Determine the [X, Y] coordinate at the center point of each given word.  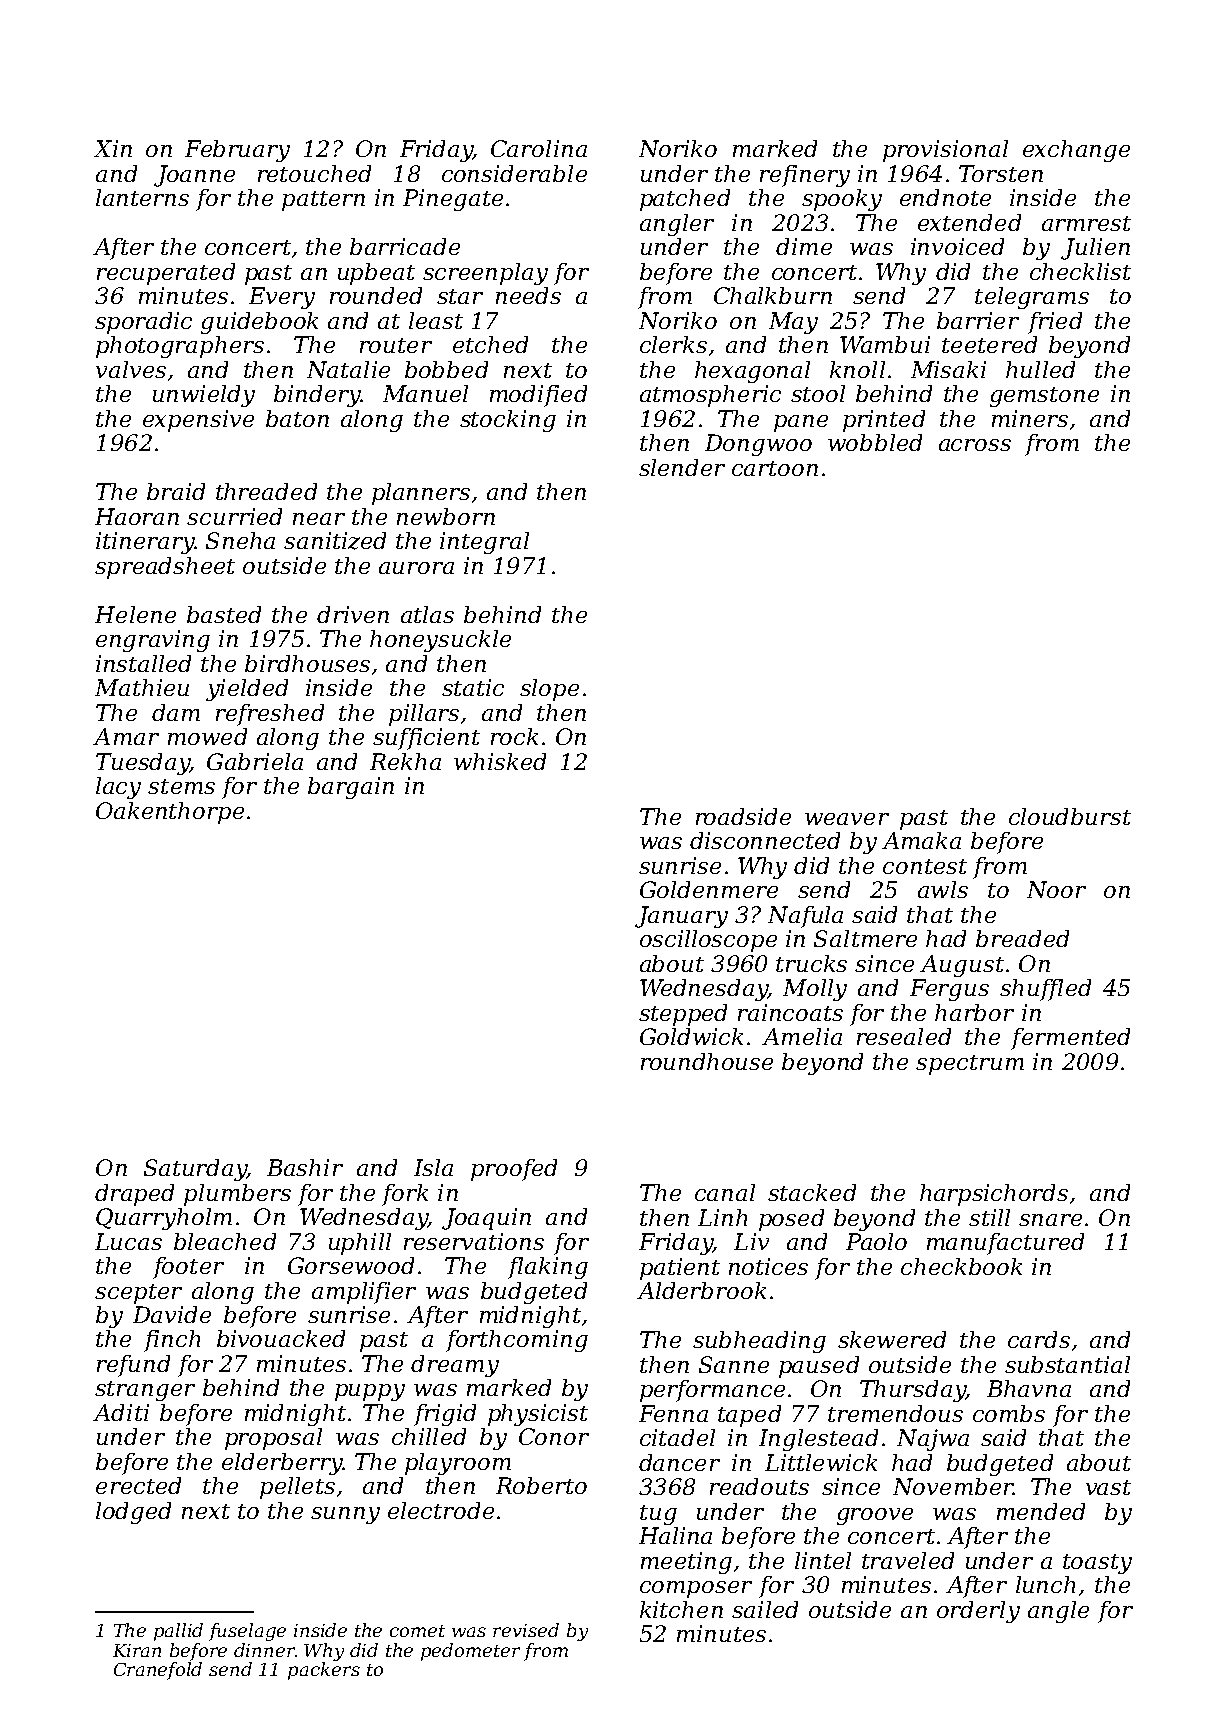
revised [526, 1630]
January [681, 917]
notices [768, 1266]
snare [1050, 1220]
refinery [805, 176]
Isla [433, 1167]
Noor [1056, 889]
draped [134, 1195]
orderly [978, 1612]
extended [969, 222]
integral [484, 543]
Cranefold [158, 1671]
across [975, 445]
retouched [314, 173]
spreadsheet [165, 568]
